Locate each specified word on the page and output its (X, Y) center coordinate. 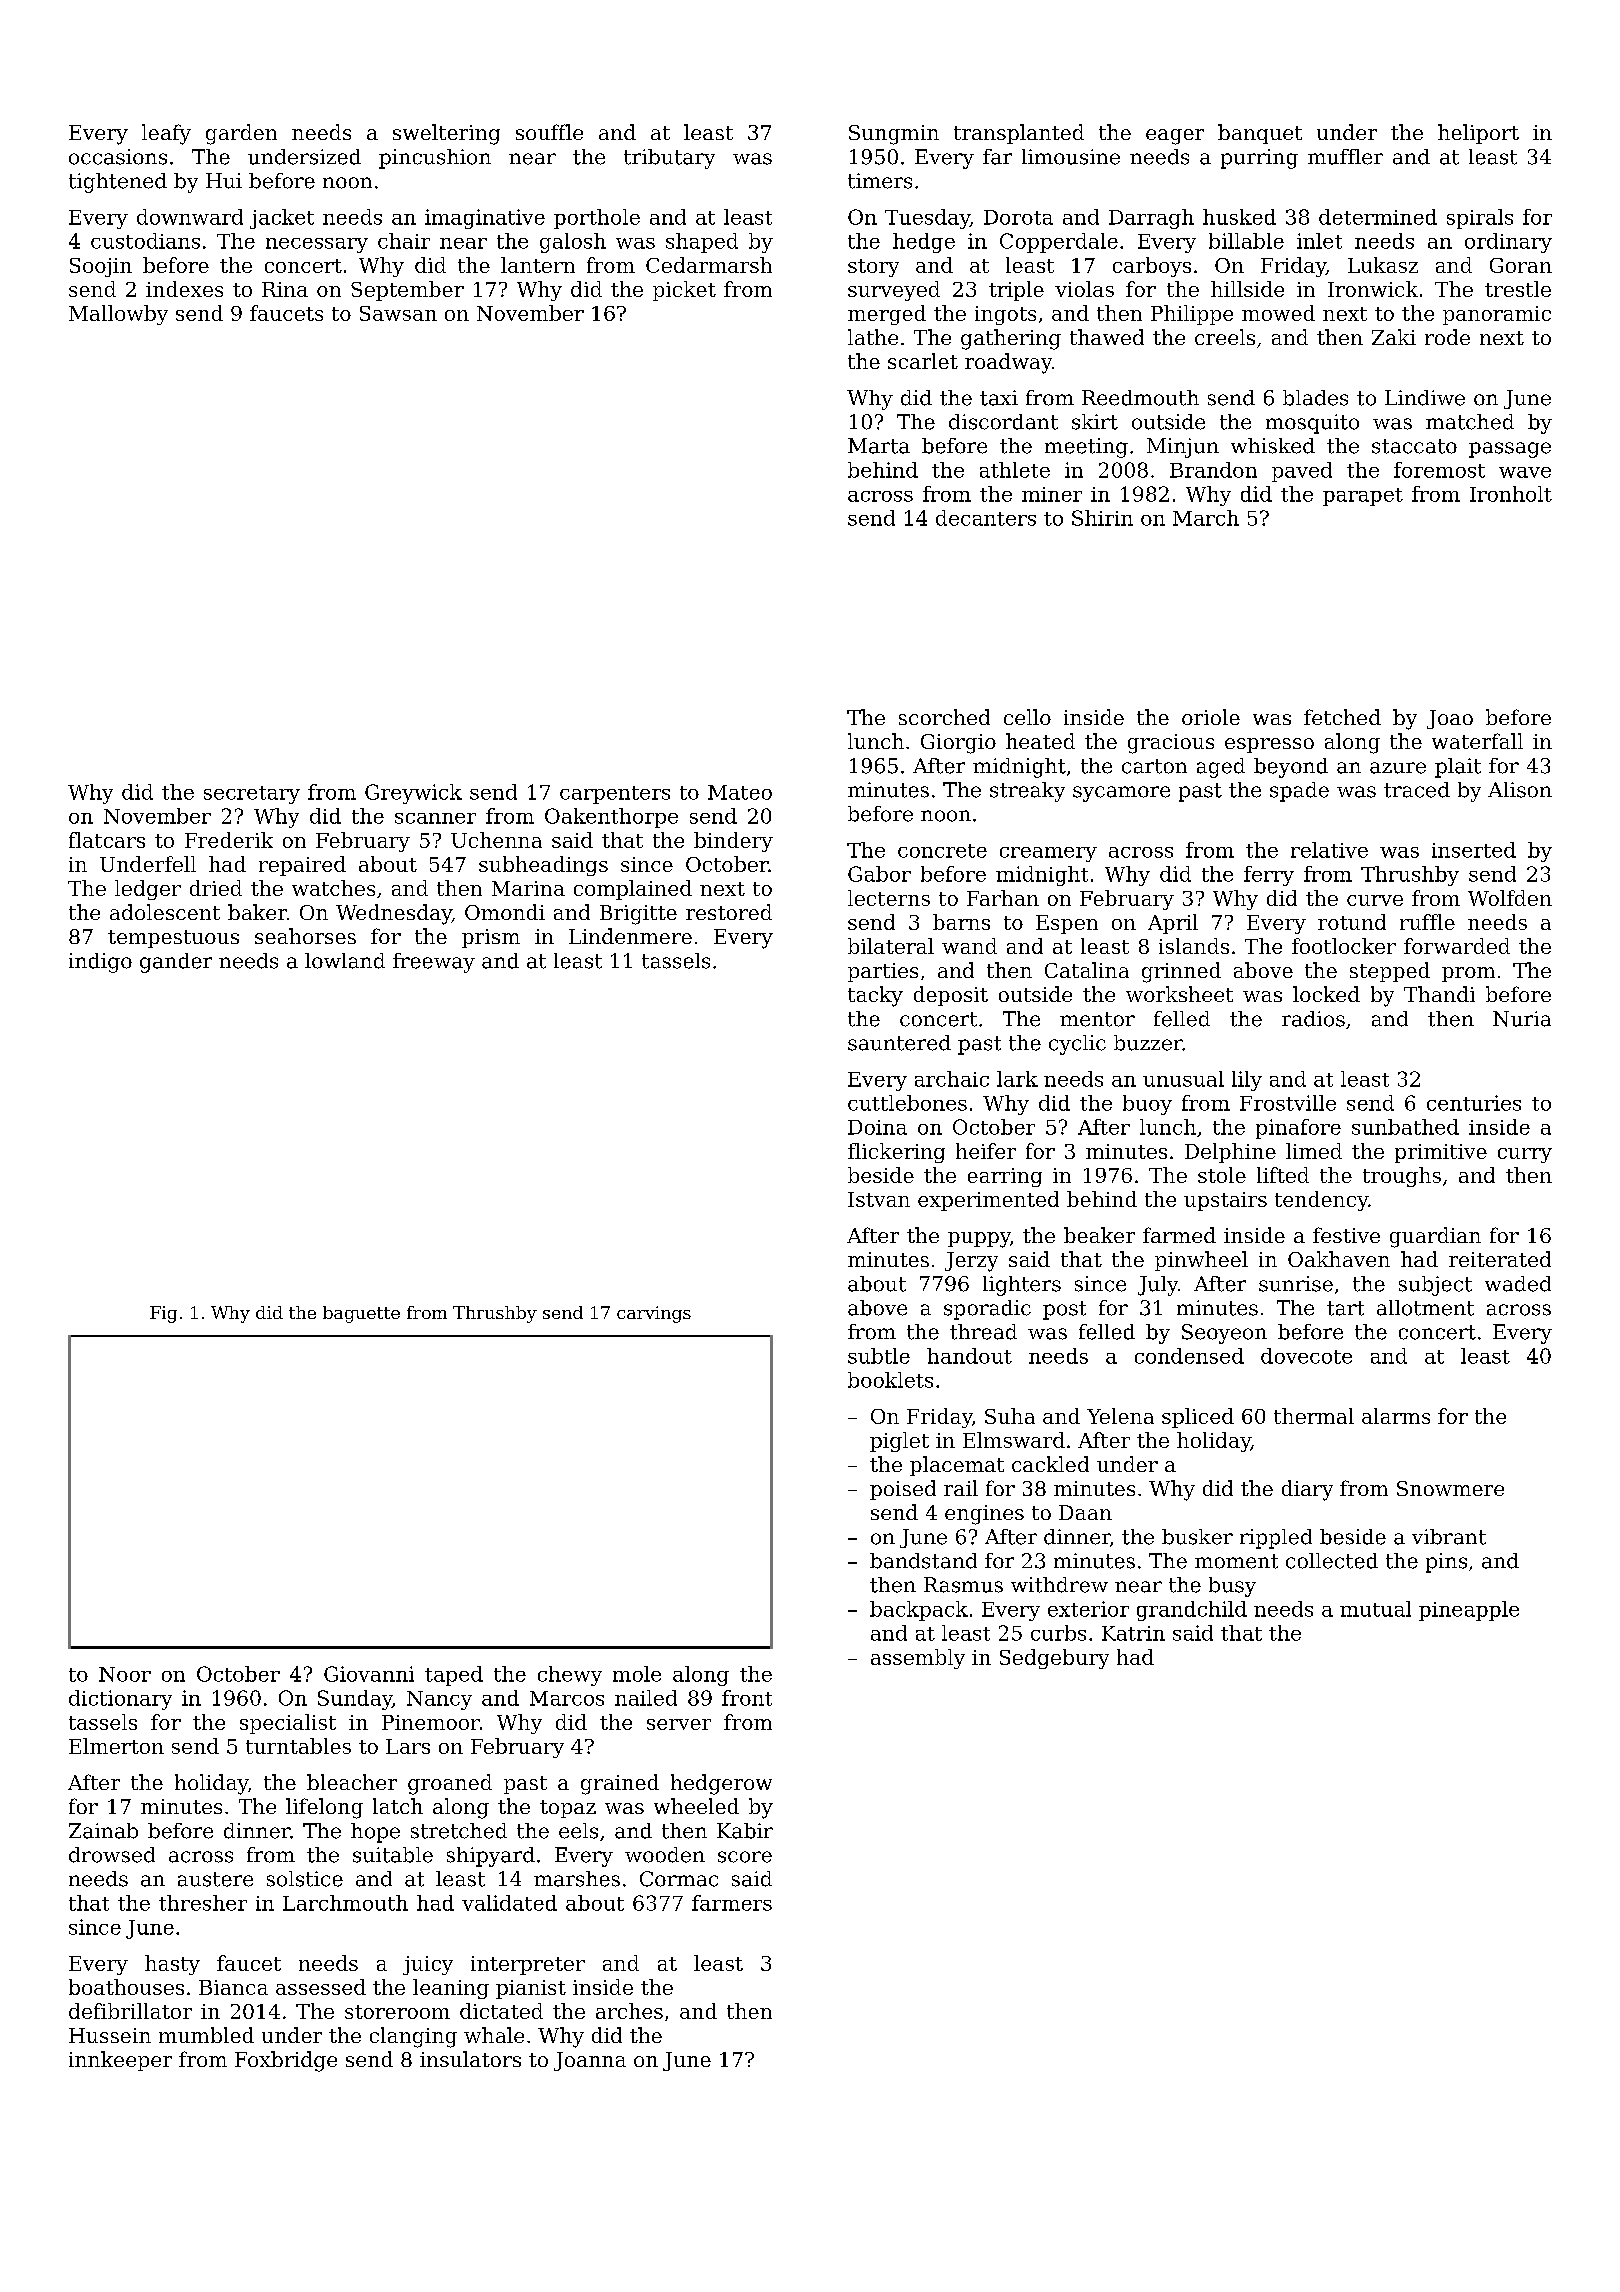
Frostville (1288, 1103)
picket (684, 291)
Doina (877, 1127)
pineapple (1469, 1611)
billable (1246, 241)
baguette (361, 1314)
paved (1302, 472)
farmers (732, 1903)
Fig (163, 1314)
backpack (919, 1611)
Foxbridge (286, 2061)
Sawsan (398, 313)
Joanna (590, 2061)
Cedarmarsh (709, 265)
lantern (538, 265)
